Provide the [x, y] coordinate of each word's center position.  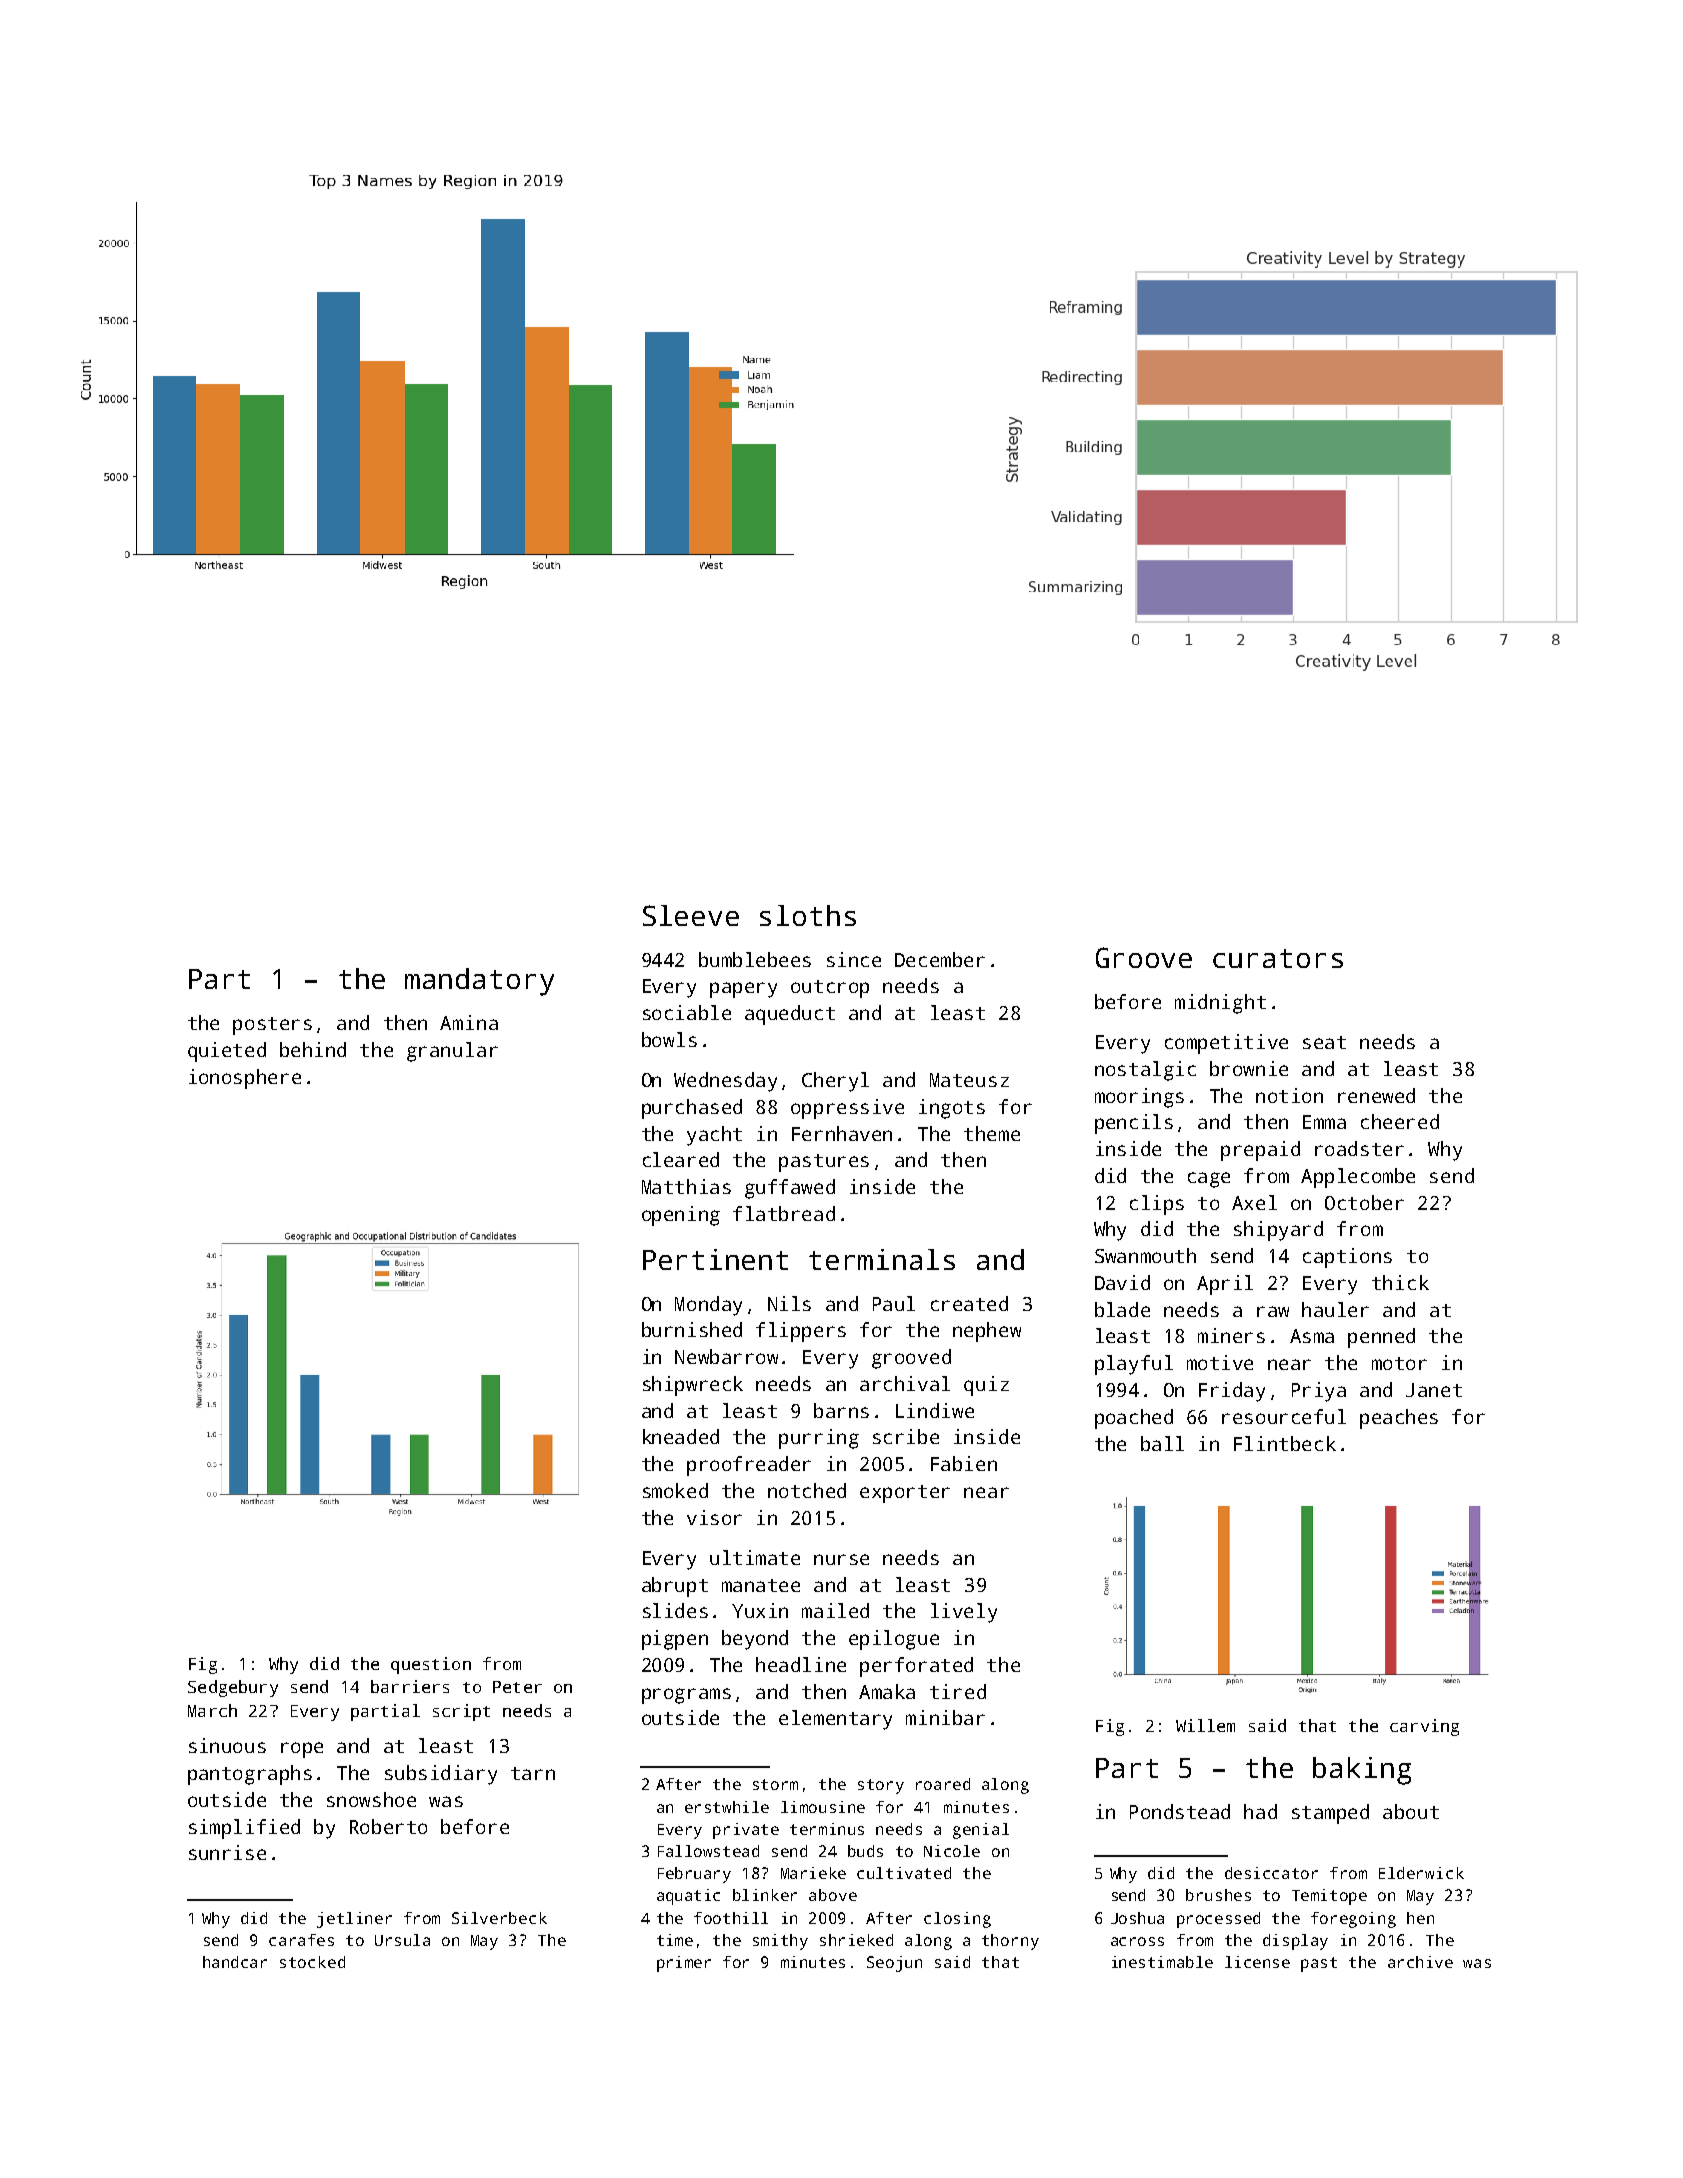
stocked [312, 1962]
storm [775, 1784]
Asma [1312, 1336]
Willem [1205, 1725]
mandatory [479, 982]
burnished [692, 1329]
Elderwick [1421, 1873]
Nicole [952, 1851]
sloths [808, 915]
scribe [906, 1436]
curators [1278, 958]
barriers [410, 1686]
